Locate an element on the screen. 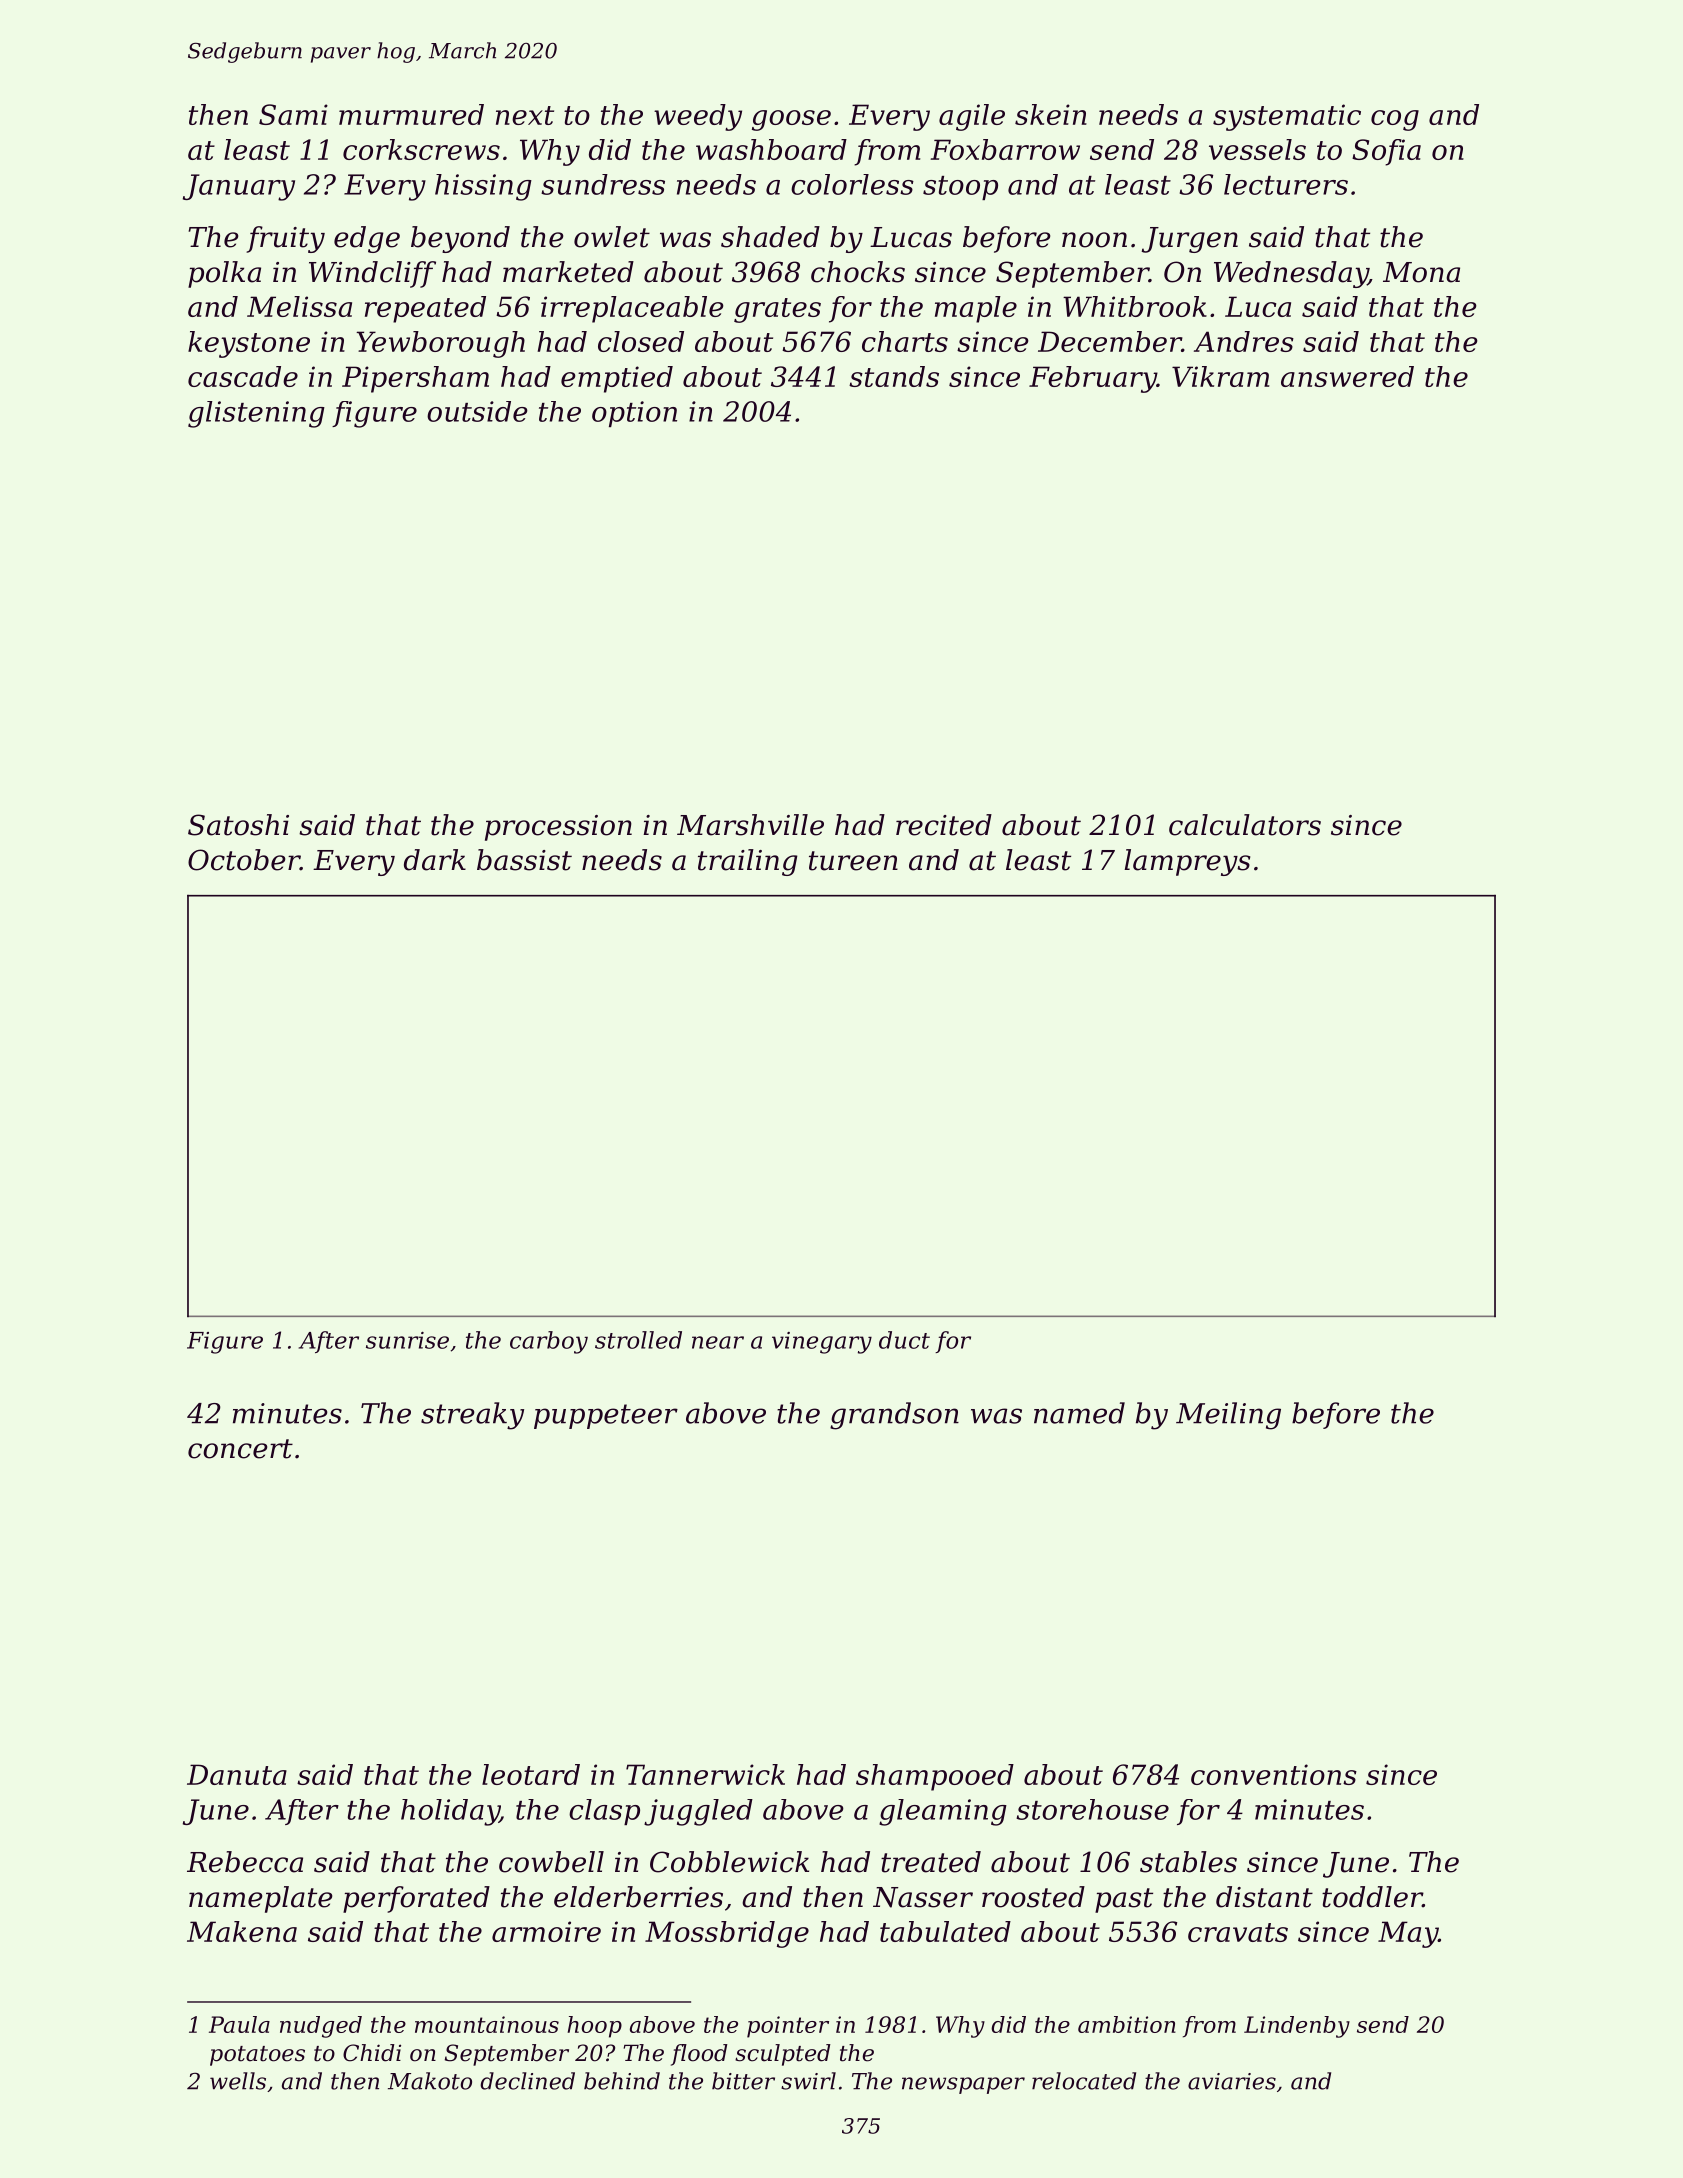  calculators is located at coordinates (1245, 825).
